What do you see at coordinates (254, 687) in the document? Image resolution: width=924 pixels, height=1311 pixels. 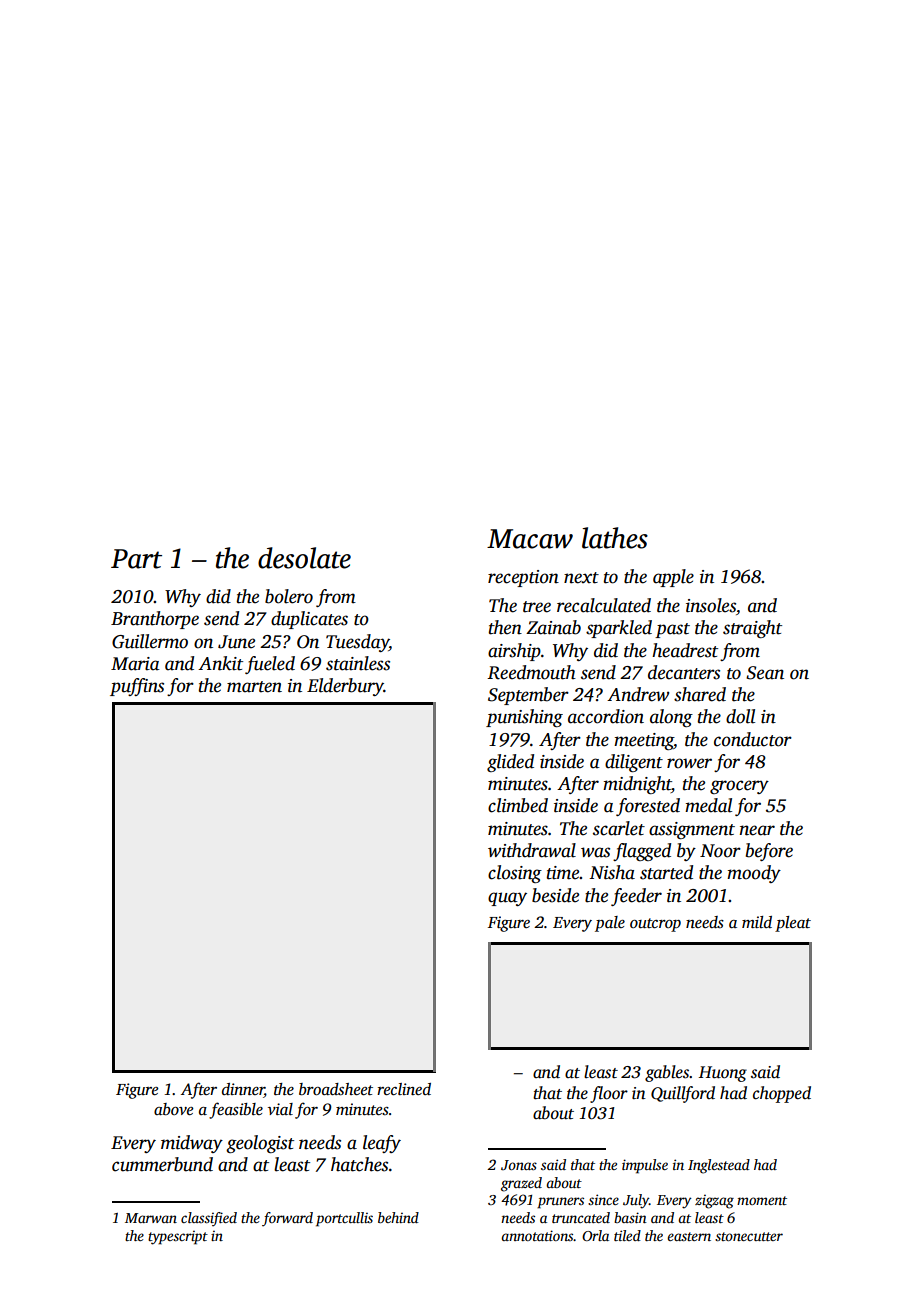 I see `marten` at bounding box center [254, 687].
